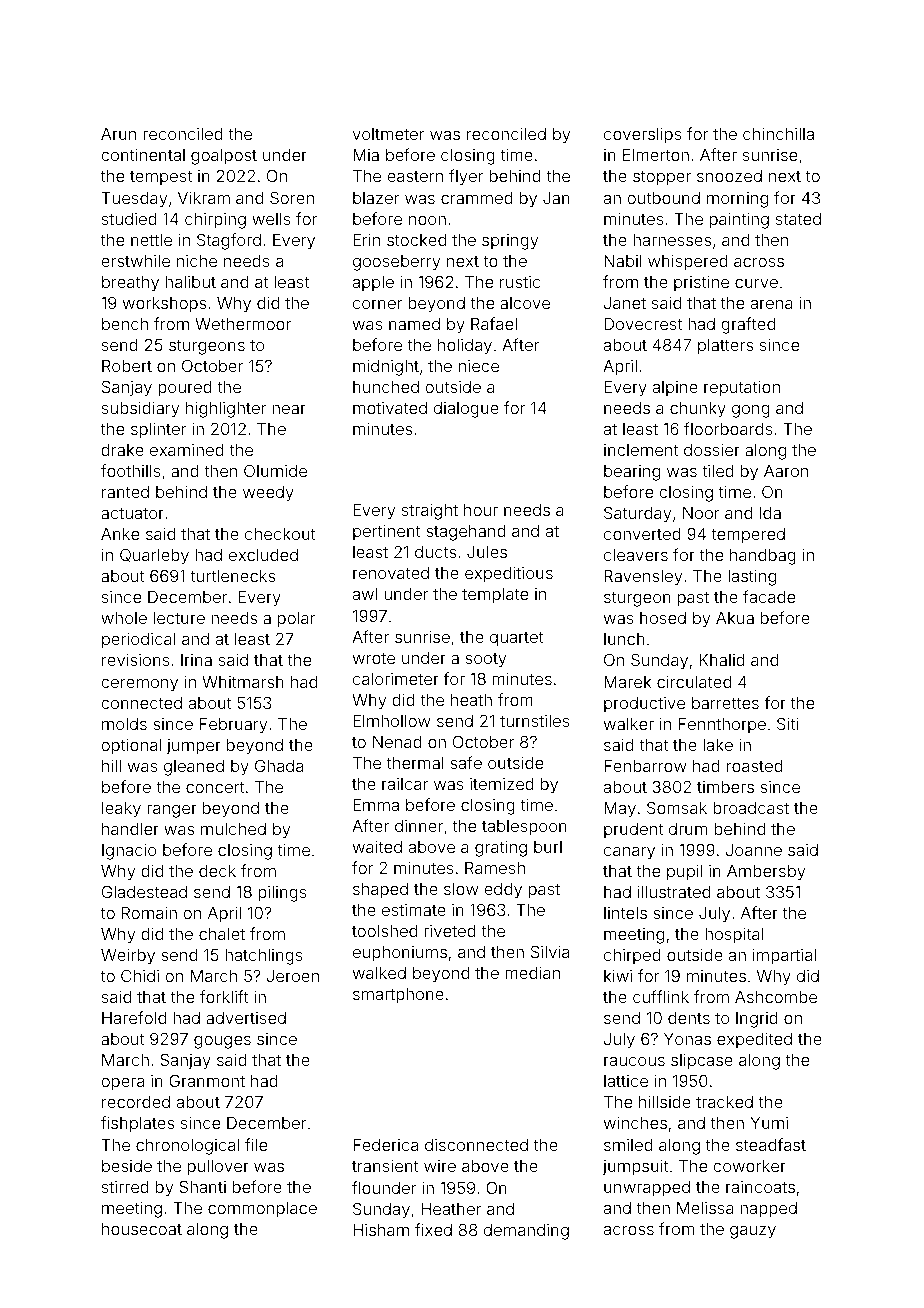 The height and width of the page is (1308, 924). Describe the element at coordinates (398, 996) in the page. I see `smartphone` at that location.
